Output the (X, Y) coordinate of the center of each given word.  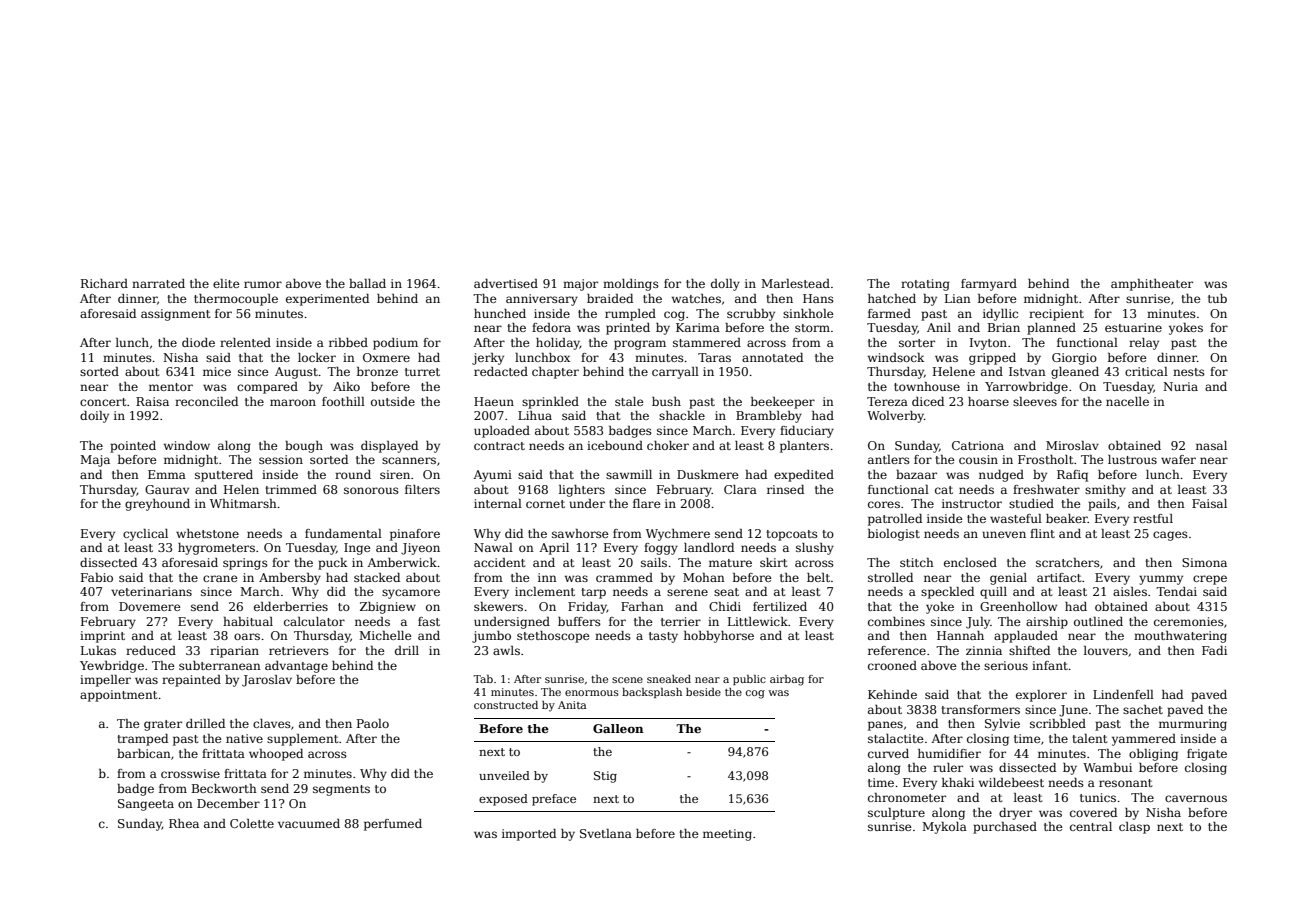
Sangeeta (146, 805)
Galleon (618, 728)
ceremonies (1189, 621)
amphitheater (1152, 285)
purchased (1005, 828)
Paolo (373, 723)
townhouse (927, 386)
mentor (171, 387)
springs (245, 564)
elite (226, 283)
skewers (498, 606)
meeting (727, 835)
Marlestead (795, 283)
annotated (772, 357)
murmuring (1193, 725)
